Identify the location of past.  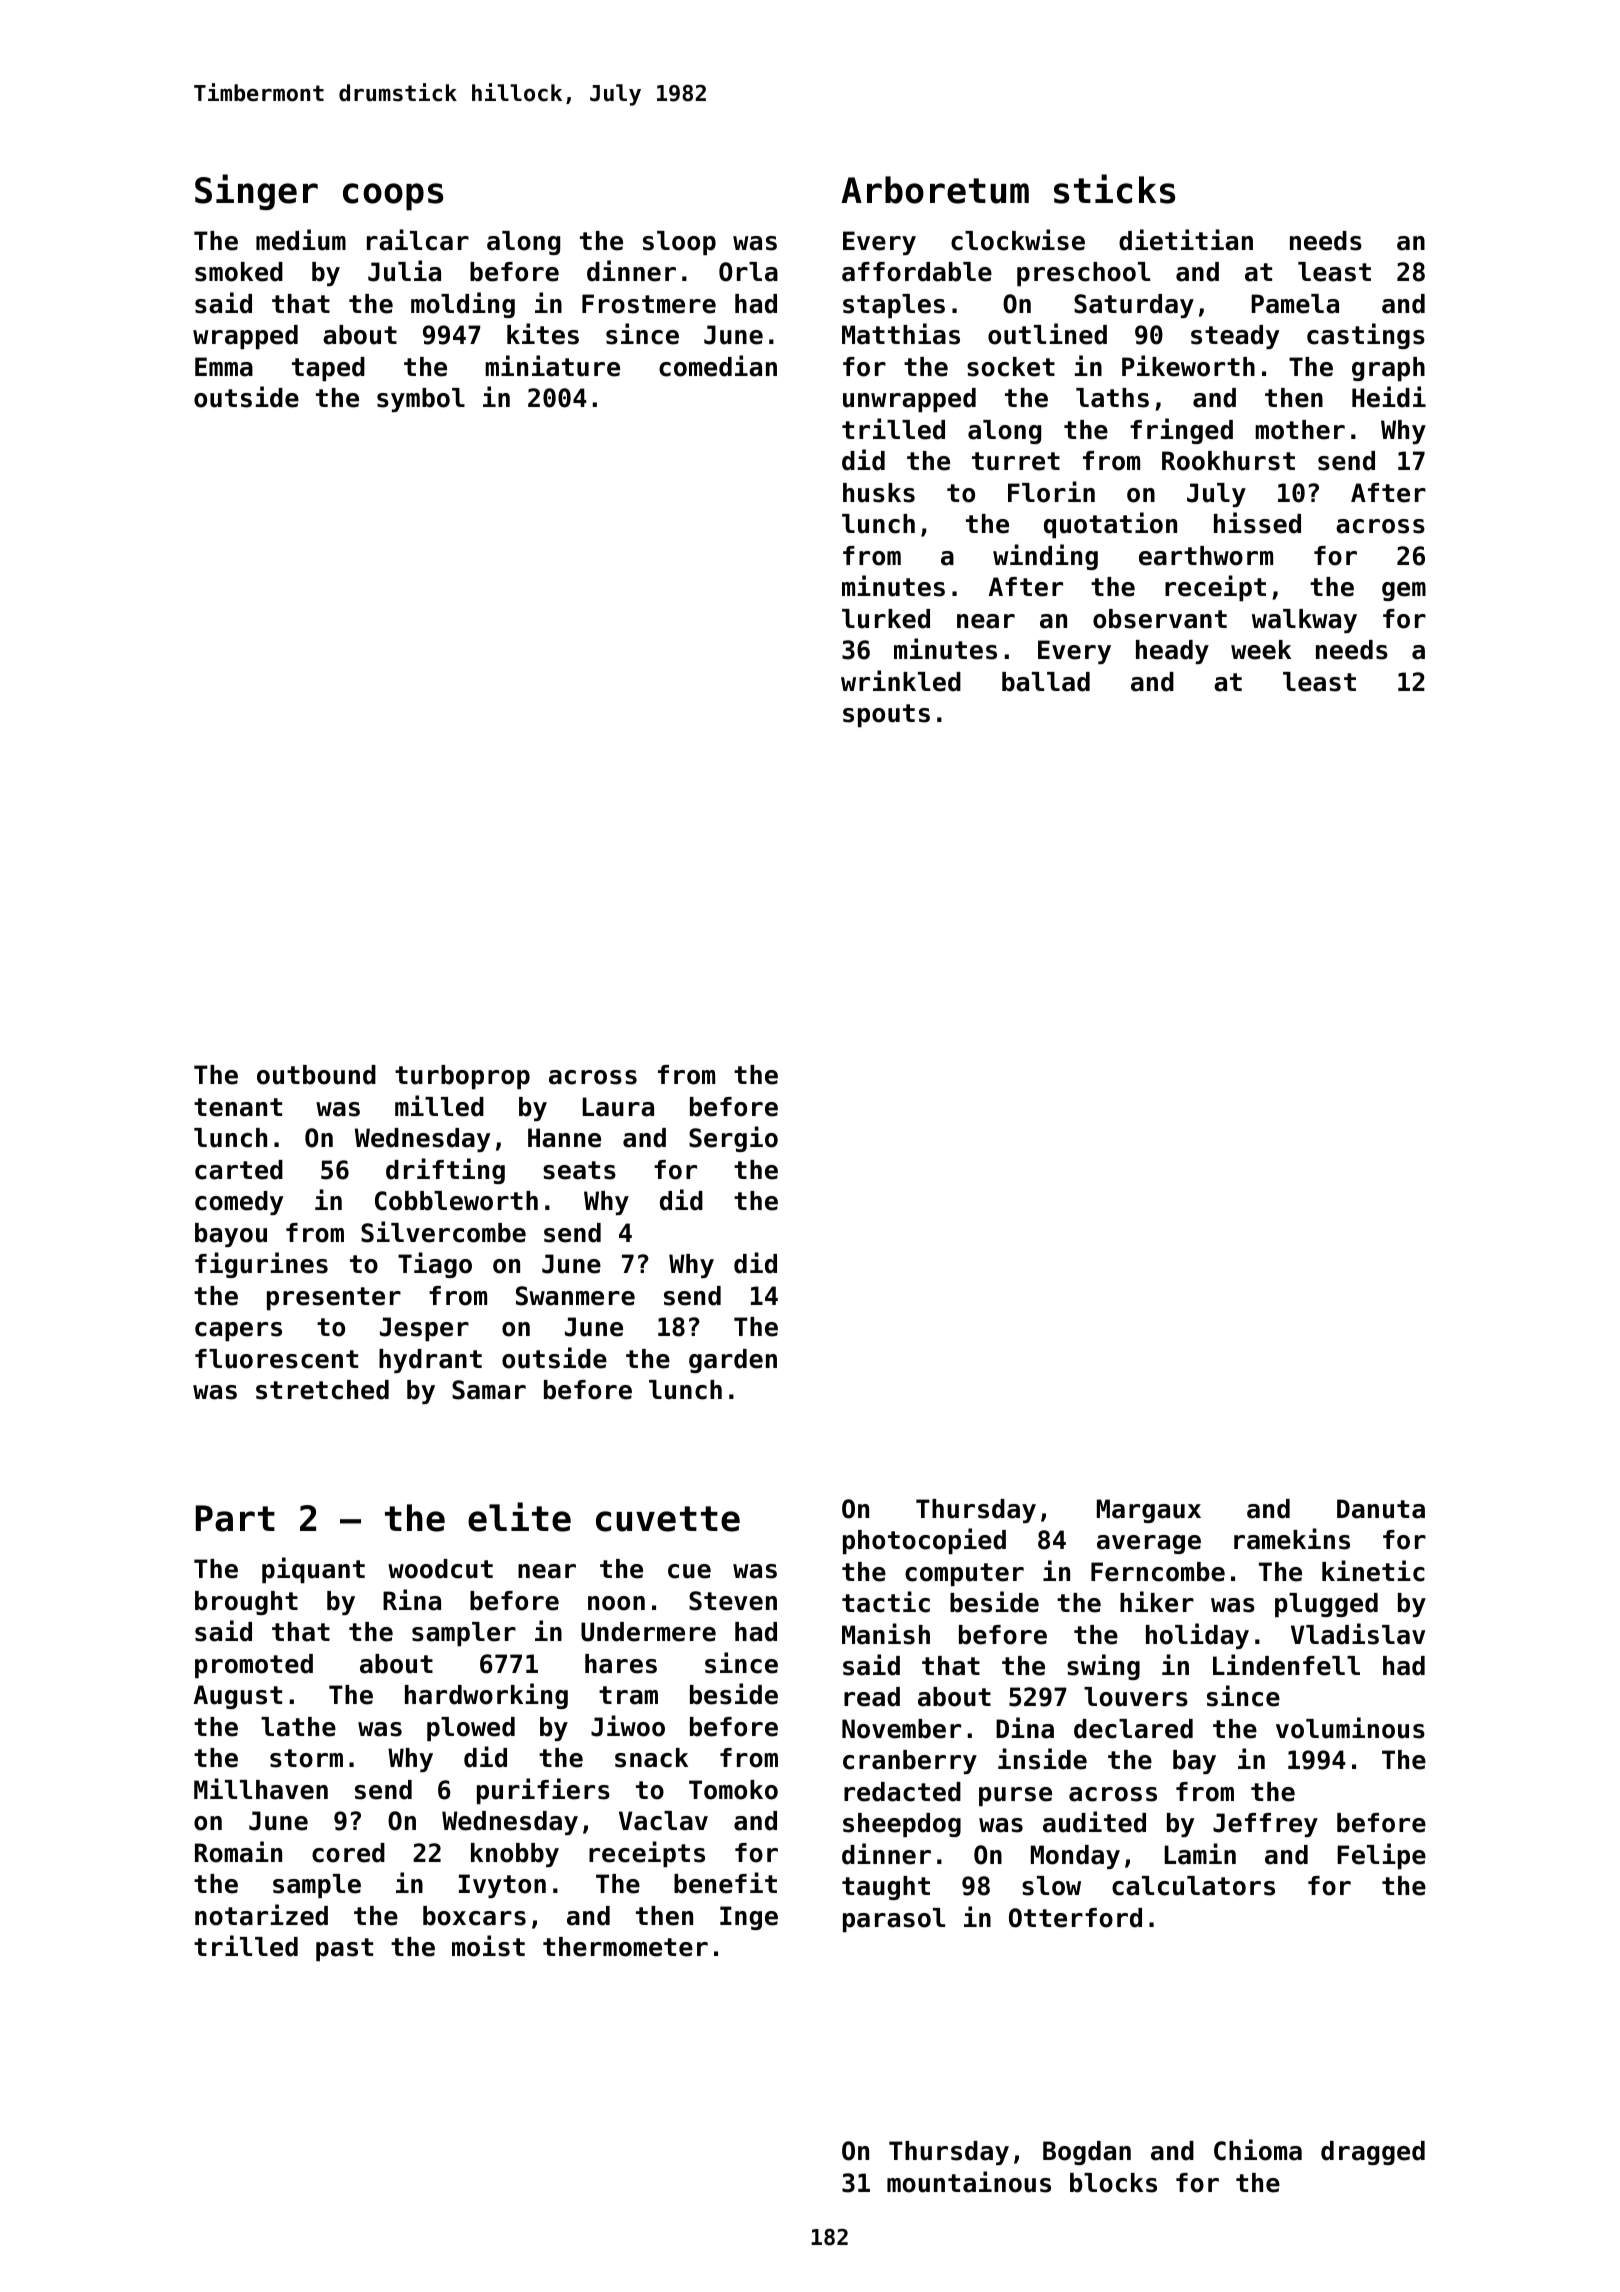
(344, 1949).
